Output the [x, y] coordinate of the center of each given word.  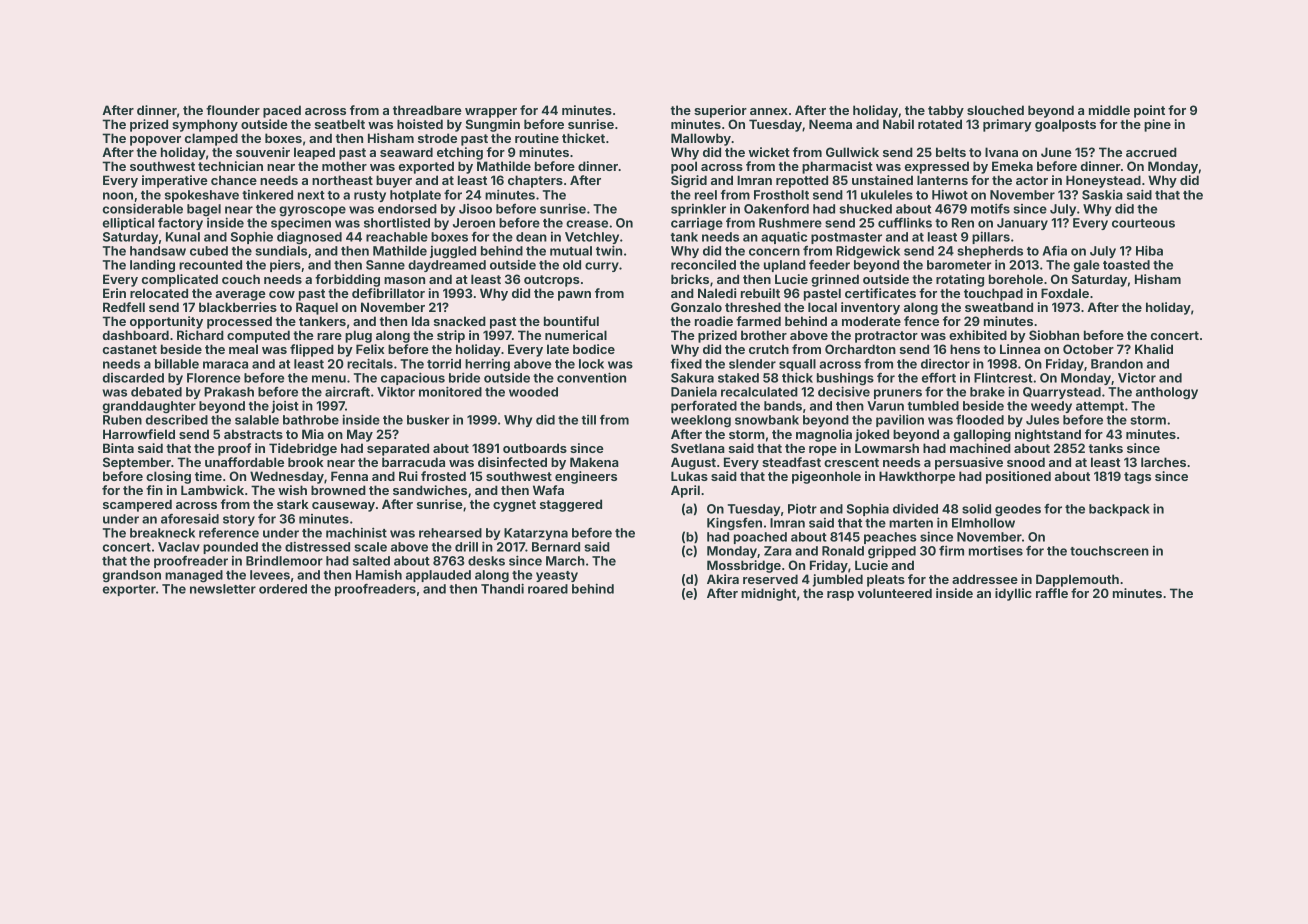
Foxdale [1065, 293]
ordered [283, 589]
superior [720, 111]
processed [239, 322]
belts [951, 152]
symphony [205, 125]
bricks [690, 279]
